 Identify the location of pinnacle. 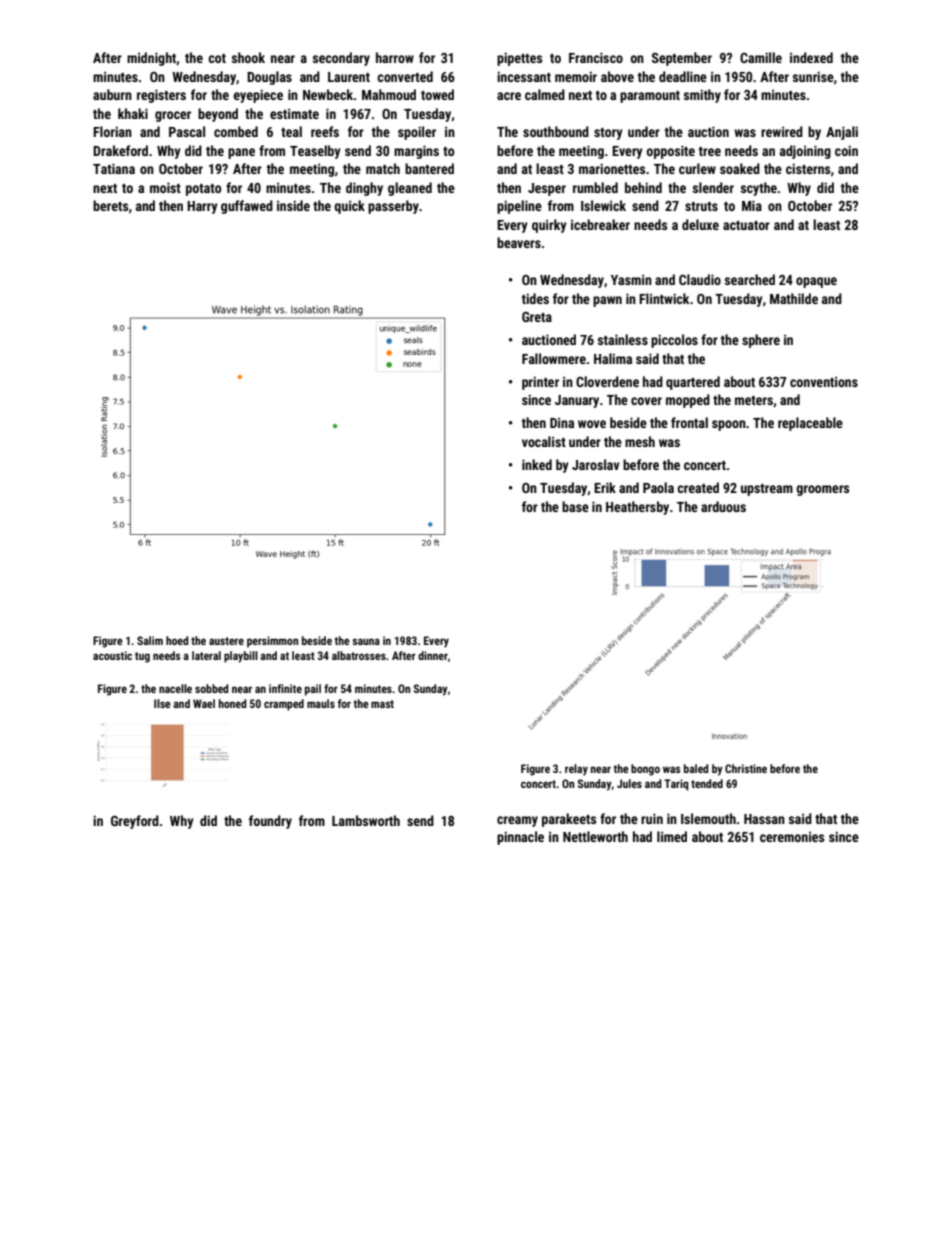
(520, 838).
